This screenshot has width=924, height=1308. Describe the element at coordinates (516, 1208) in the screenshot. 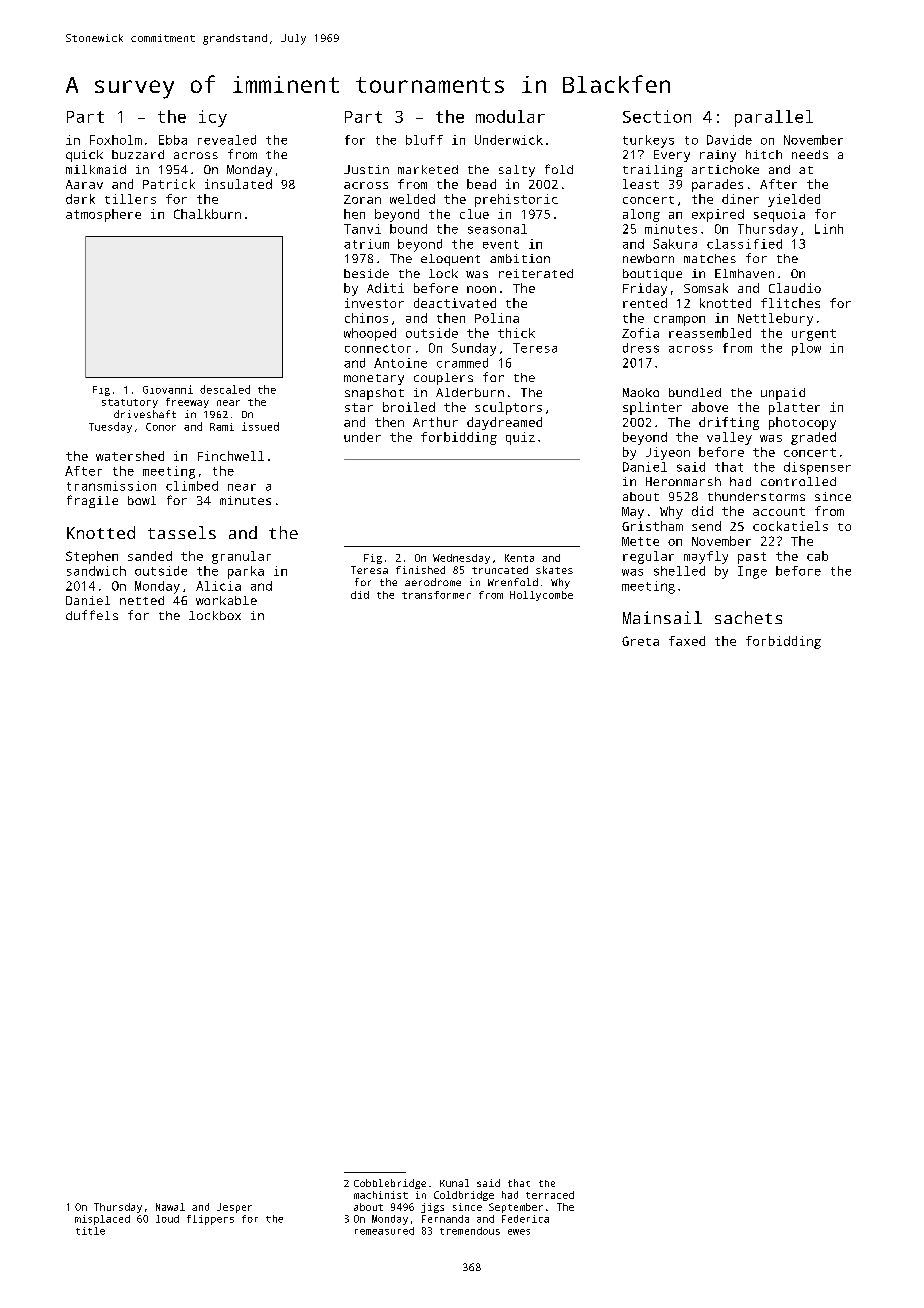

I see `September` at that location.
